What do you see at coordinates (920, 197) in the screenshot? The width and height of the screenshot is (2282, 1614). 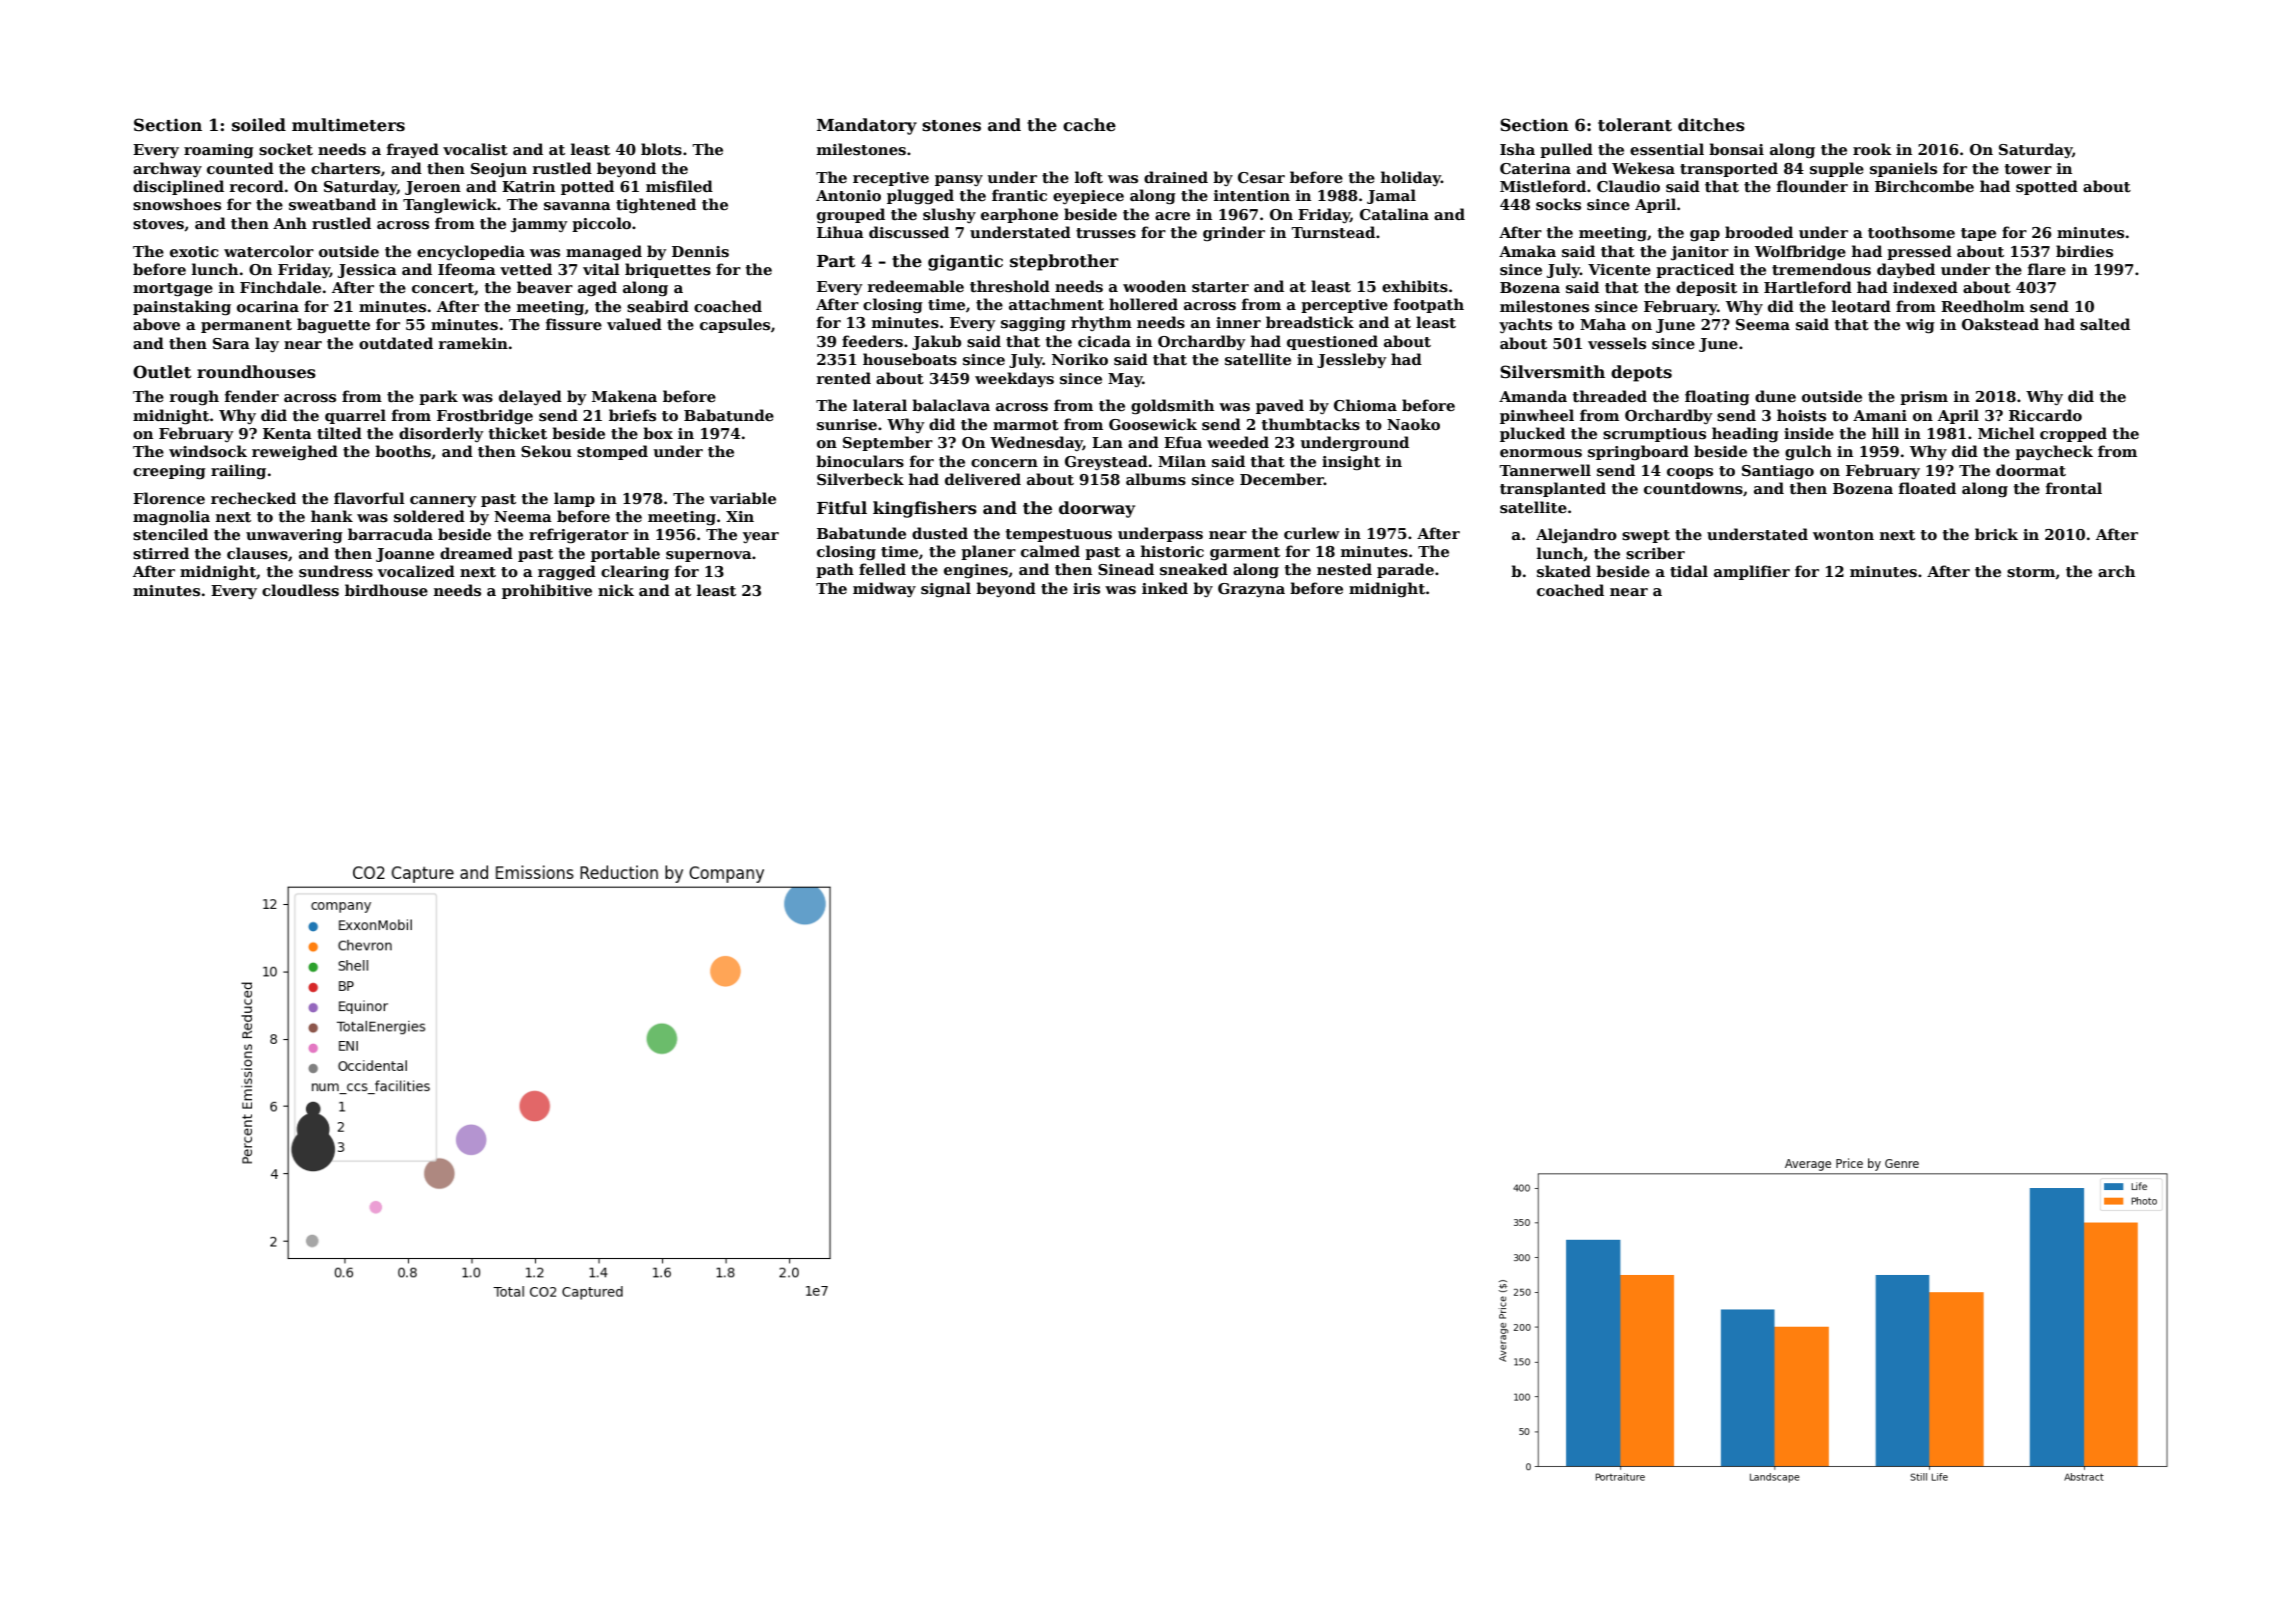 I see `plugged` at bounding box center [920, 197].
